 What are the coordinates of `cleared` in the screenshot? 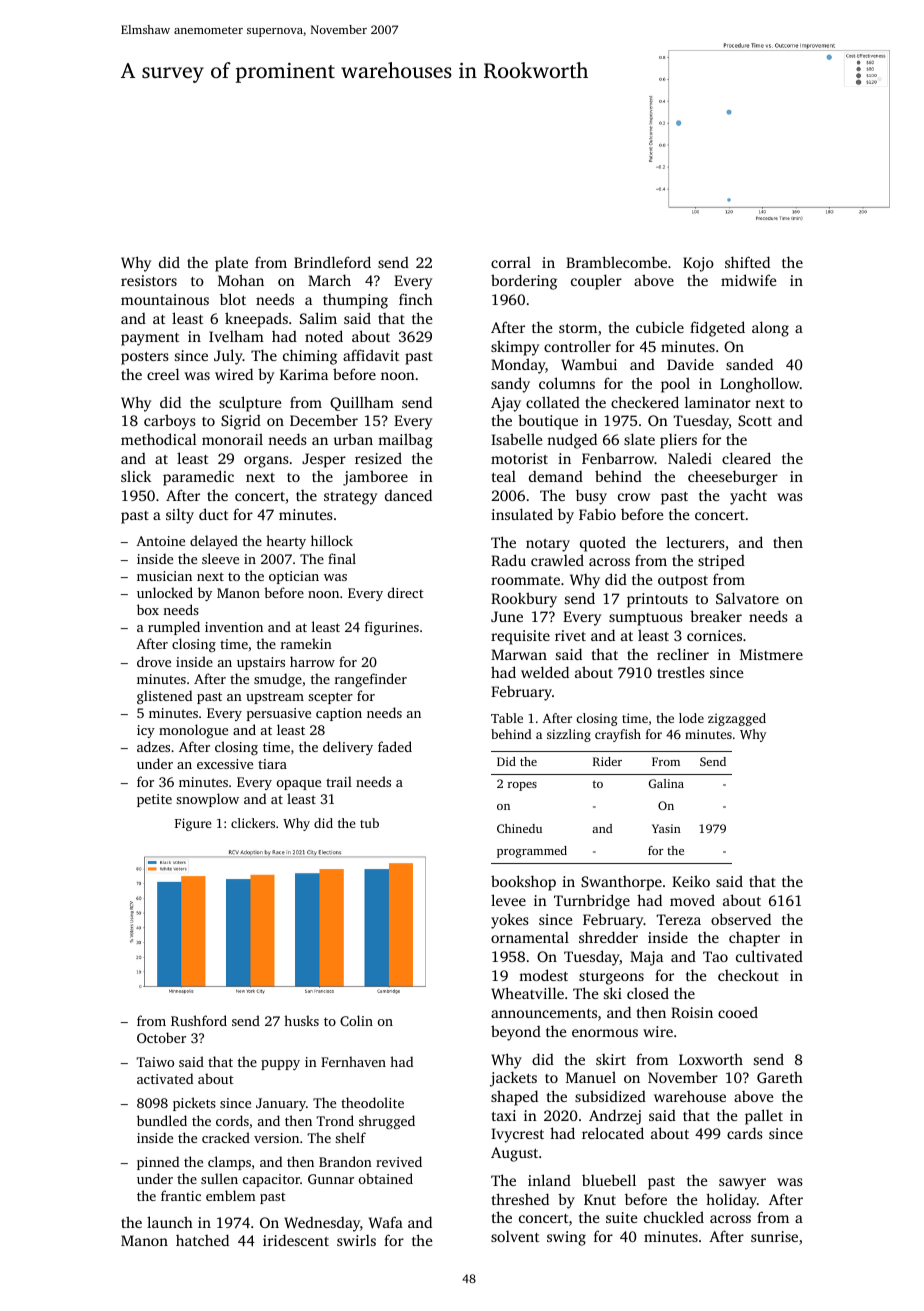 It's located at (746, 458).
